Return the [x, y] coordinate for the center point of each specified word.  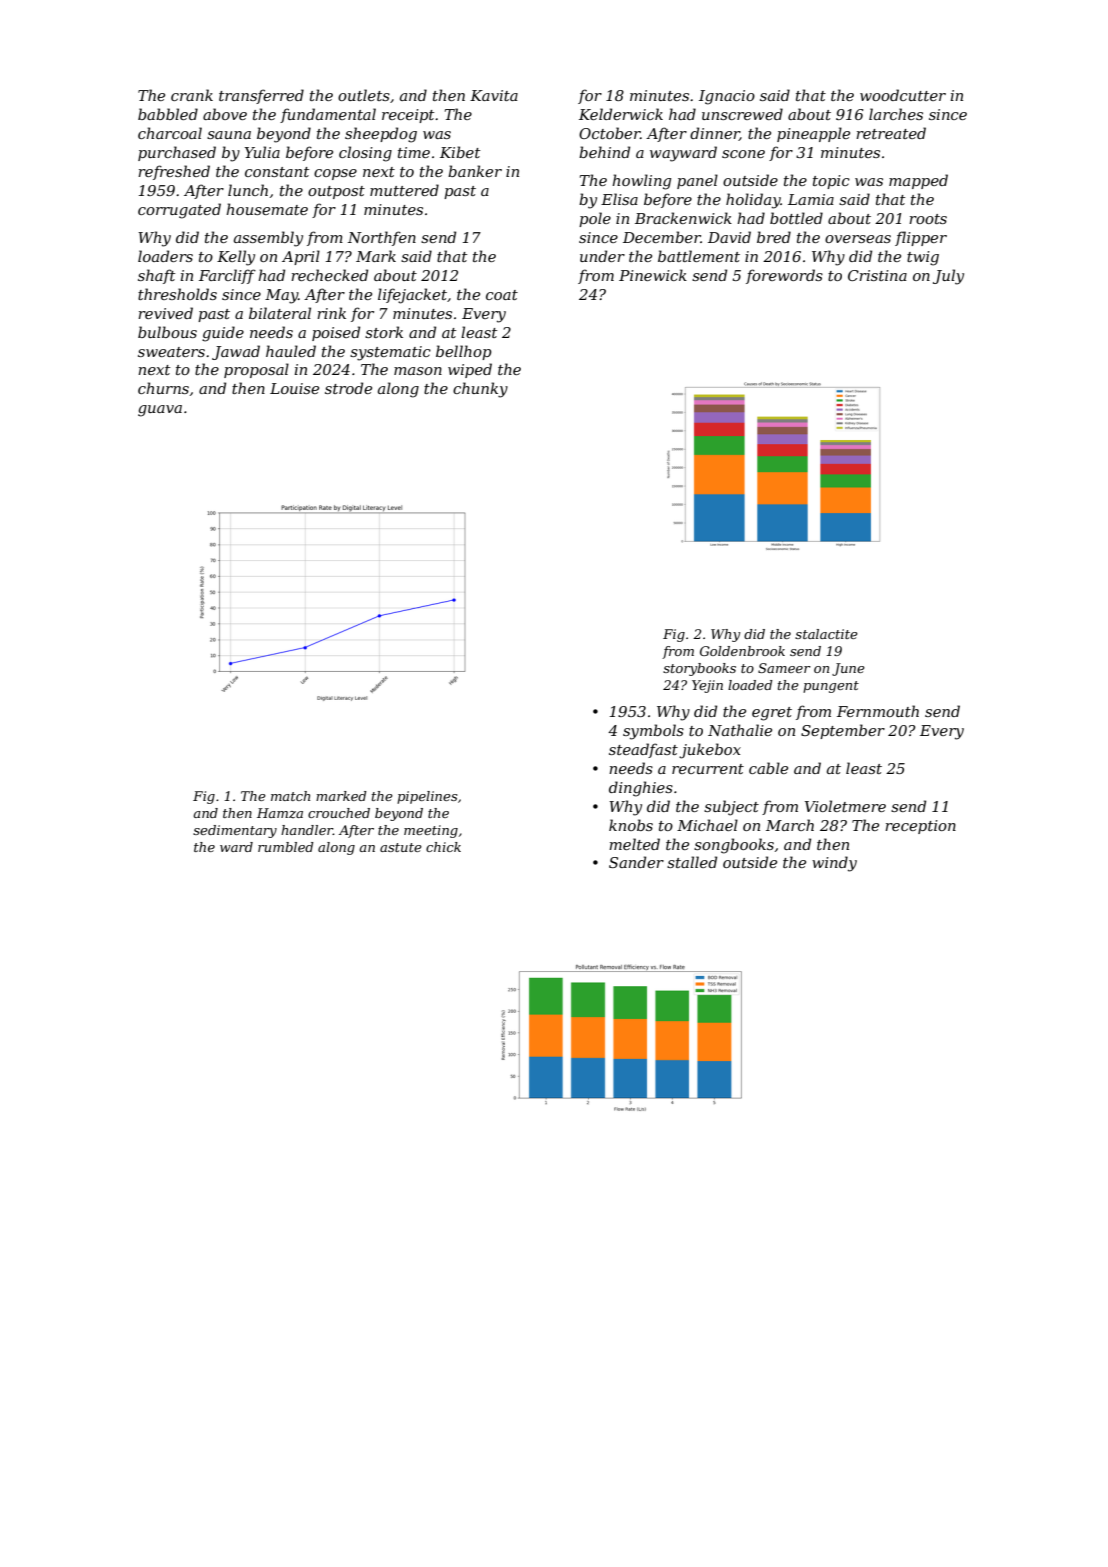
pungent [831, 687]
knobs [631, 825]
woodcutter [903, 95]
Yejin [707, 686]
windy [834, 864]
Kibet [460, 152]
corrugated [179, 211]
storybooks [699, 669]
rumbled [286, 847]
